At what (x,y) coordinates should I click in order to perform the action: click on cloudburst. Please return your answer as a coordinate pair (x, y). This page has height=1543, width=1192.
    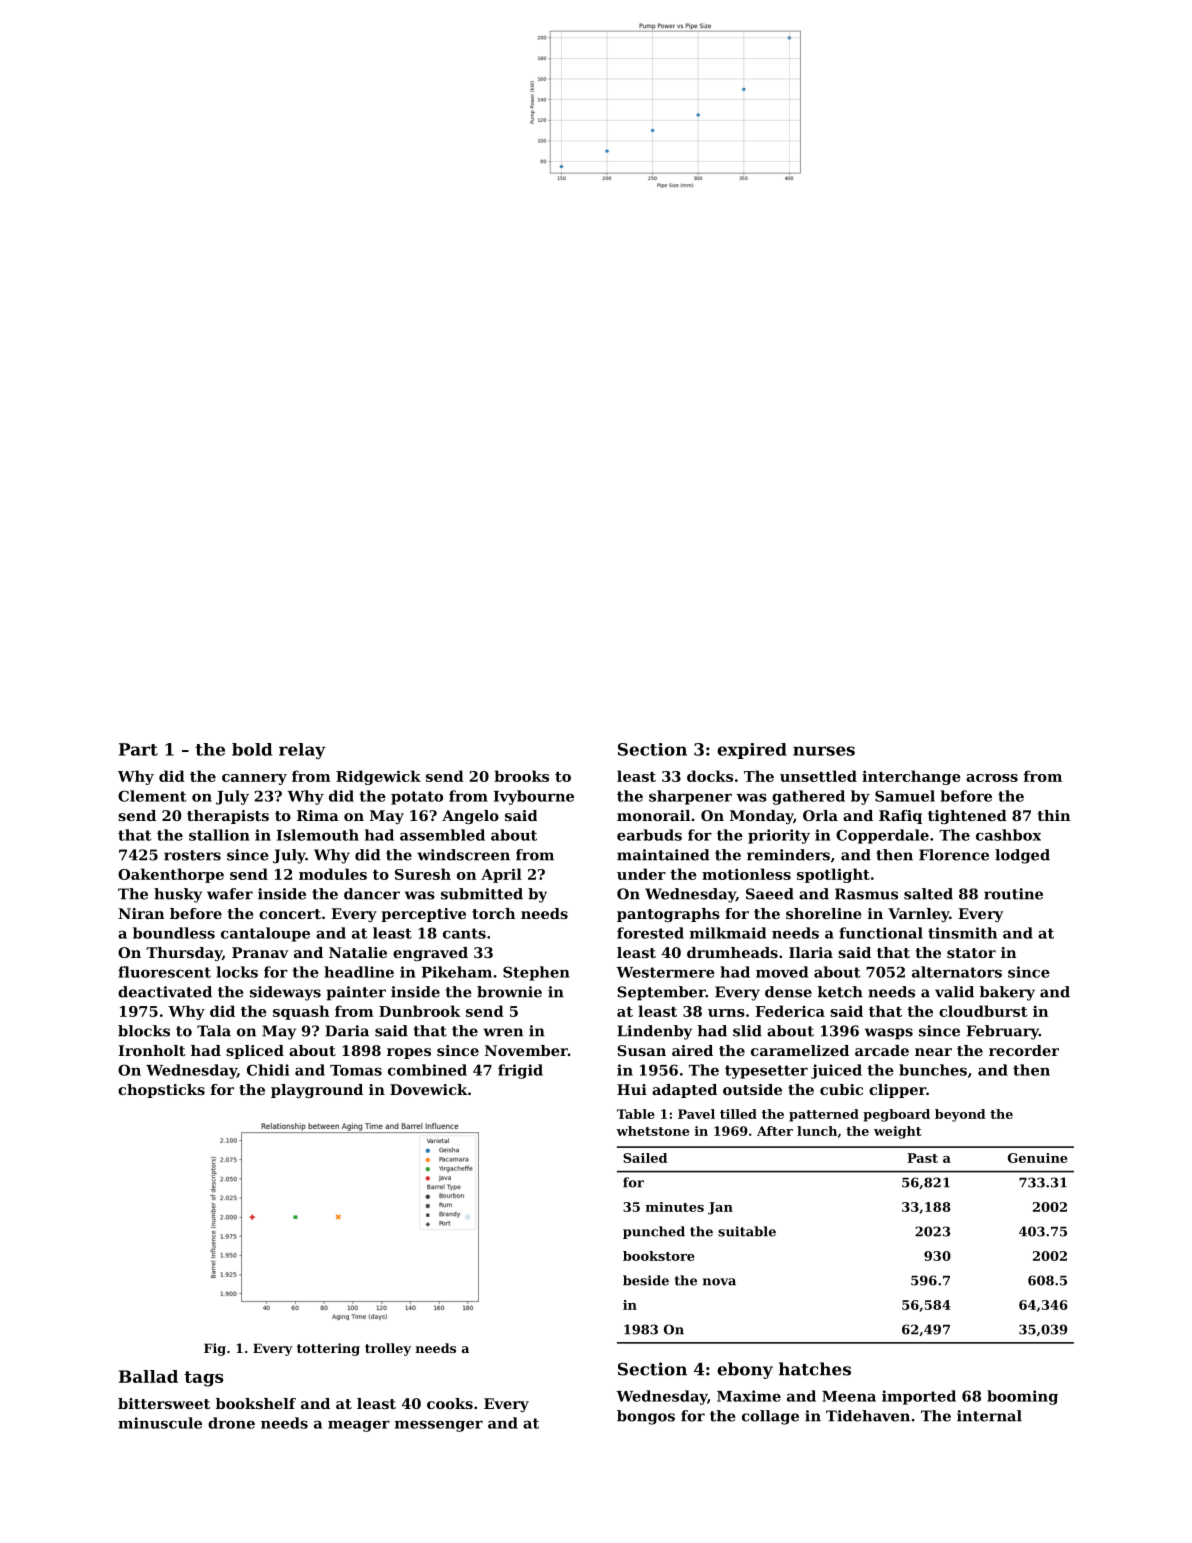
    Looking at the image, I should click on (983, 1011).
